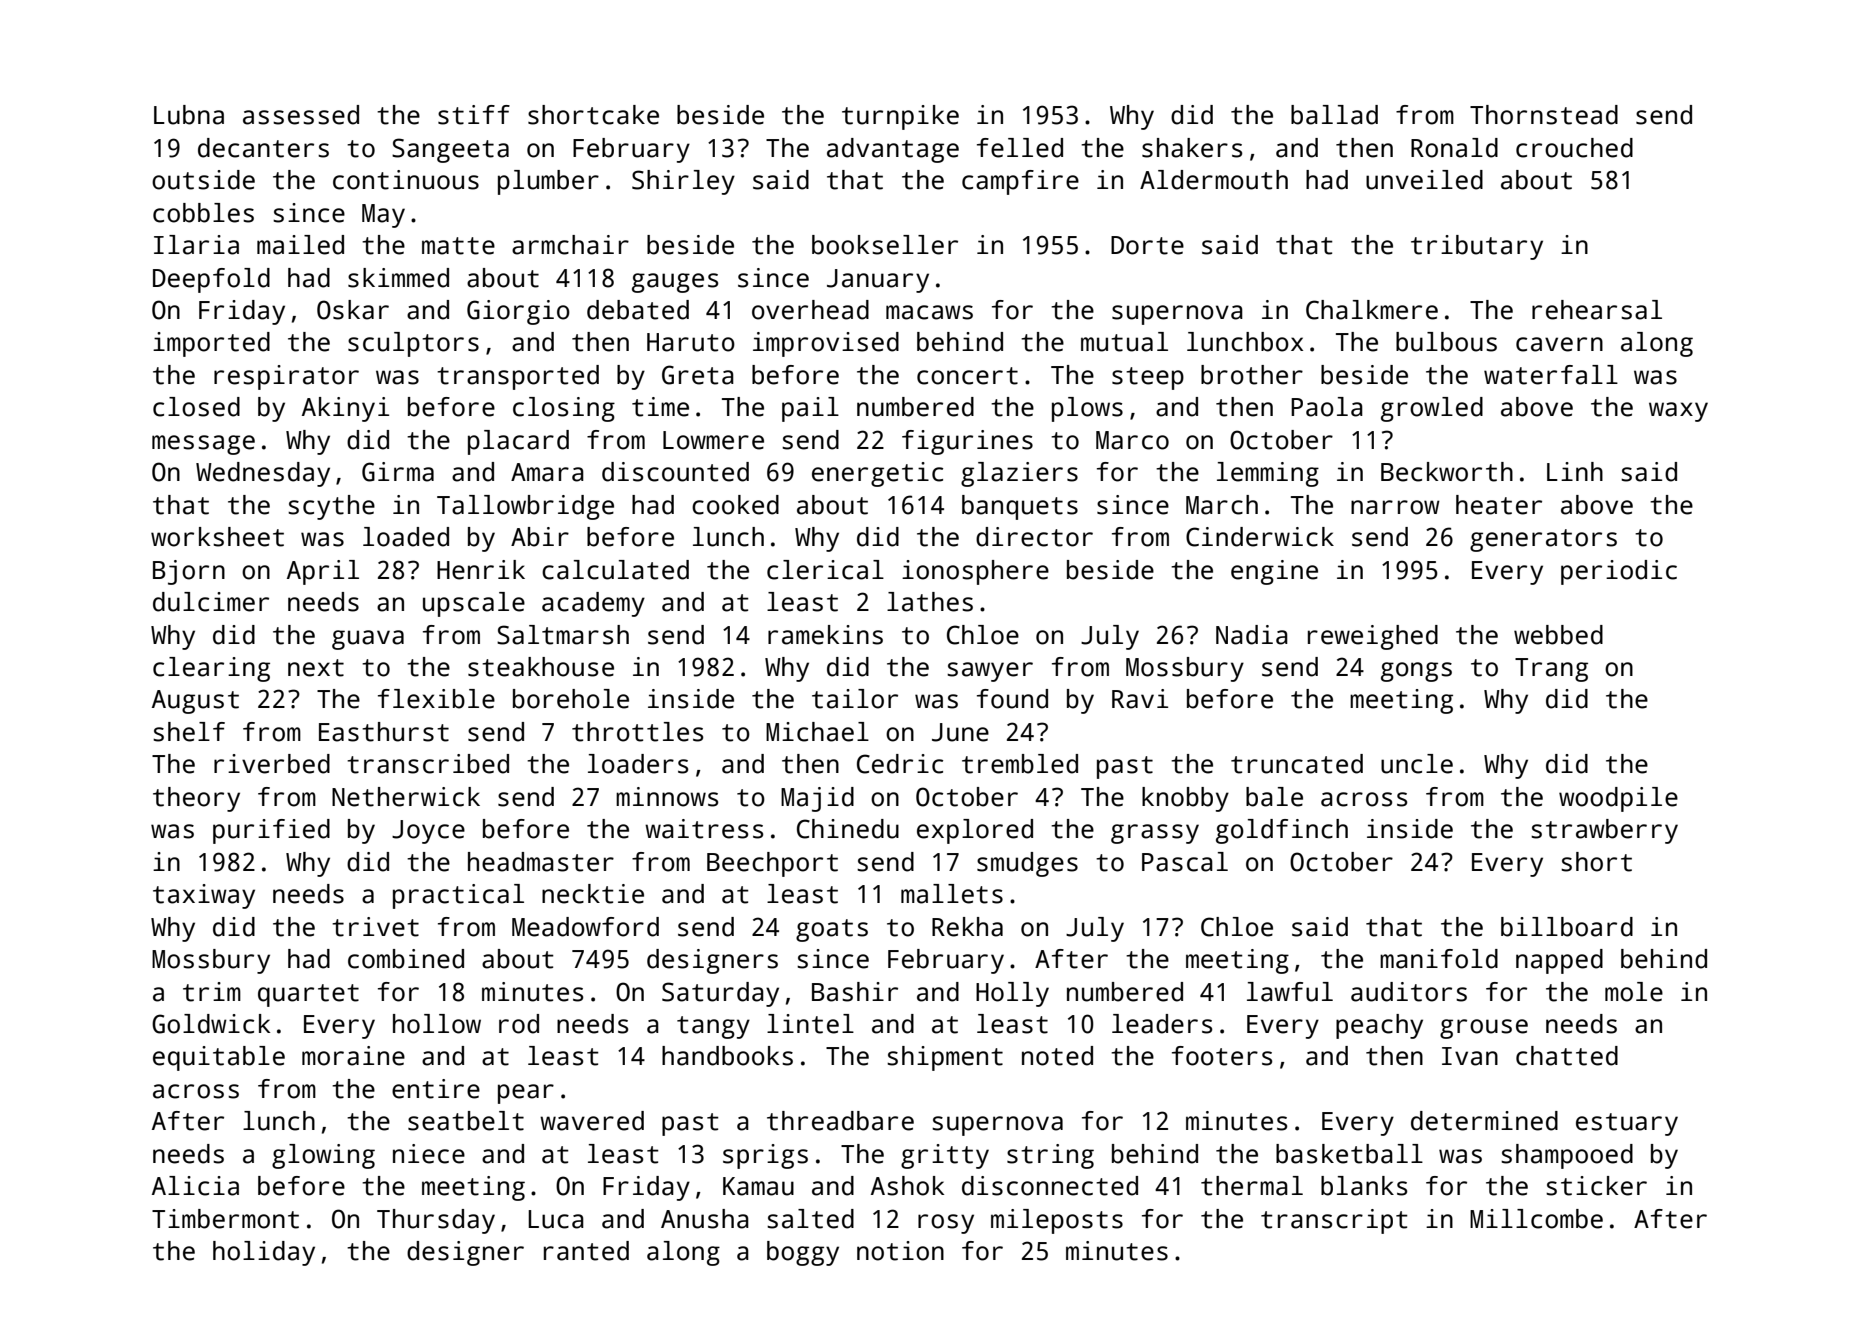  I want to click on strawberry, so click(1604, 831).
